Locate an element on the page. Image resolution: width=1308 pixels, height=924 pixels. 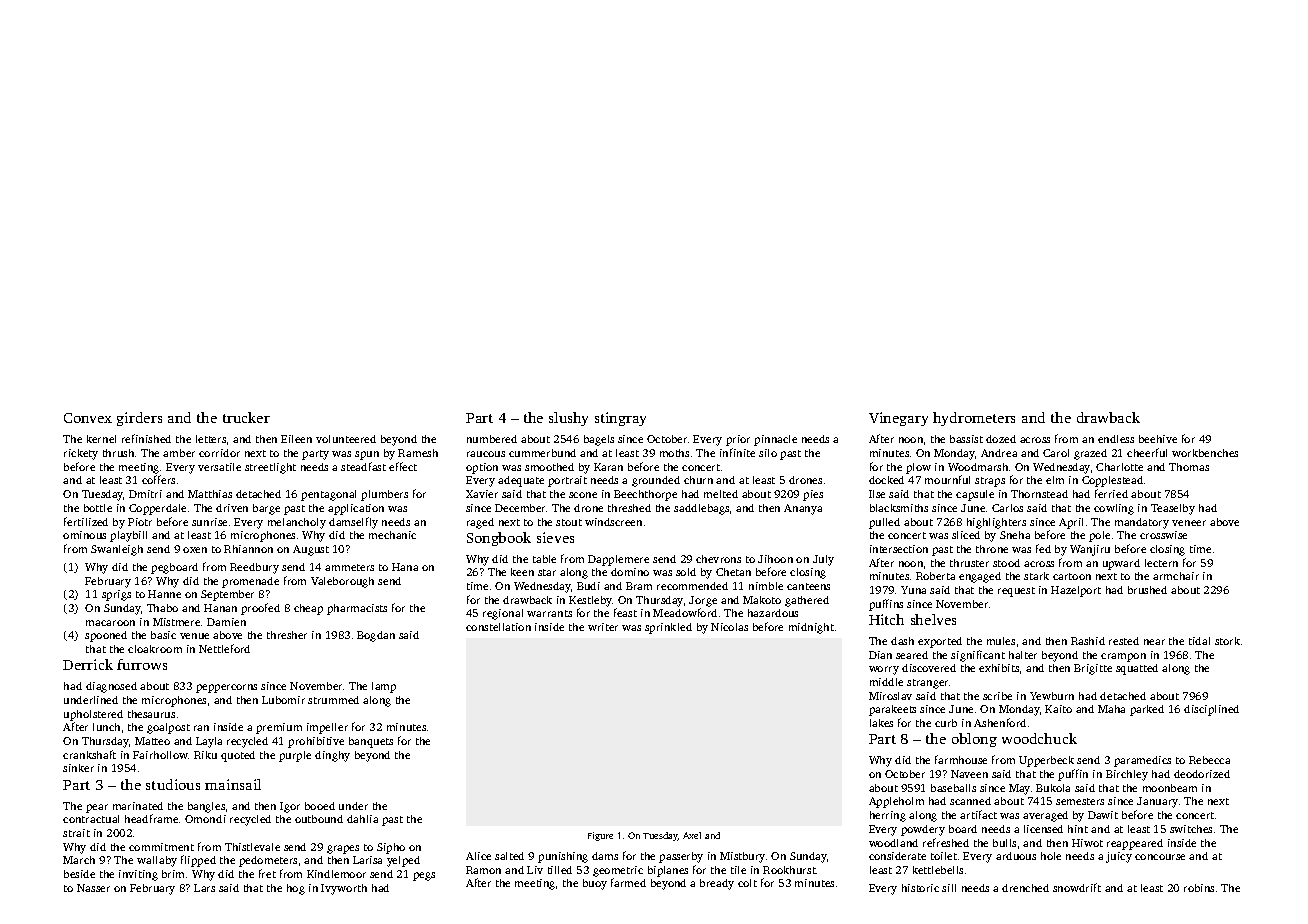
Brigitte is located at coordinates (1093, 669).
